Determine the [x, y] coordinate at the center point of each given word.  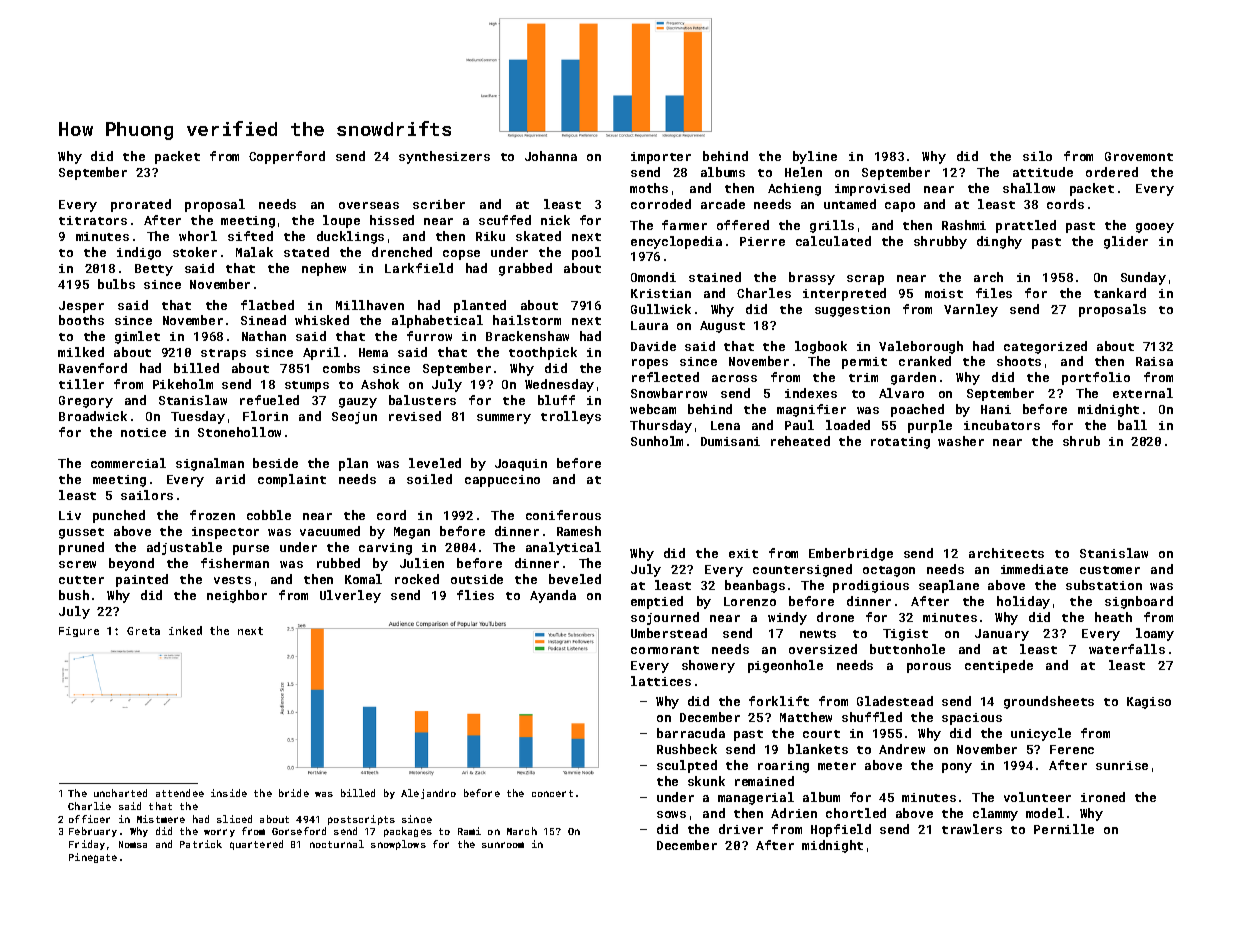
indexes [811, 393]
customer [1110, 570]
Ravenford [93, 368]
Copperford [287, 157]
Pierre [762, 241]
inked [185, 630]
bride [294, 793]
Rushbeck [687, 749]
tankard [1120, 293]
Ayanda [553, 596]
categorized [1045, 347]
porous [929, 668]
